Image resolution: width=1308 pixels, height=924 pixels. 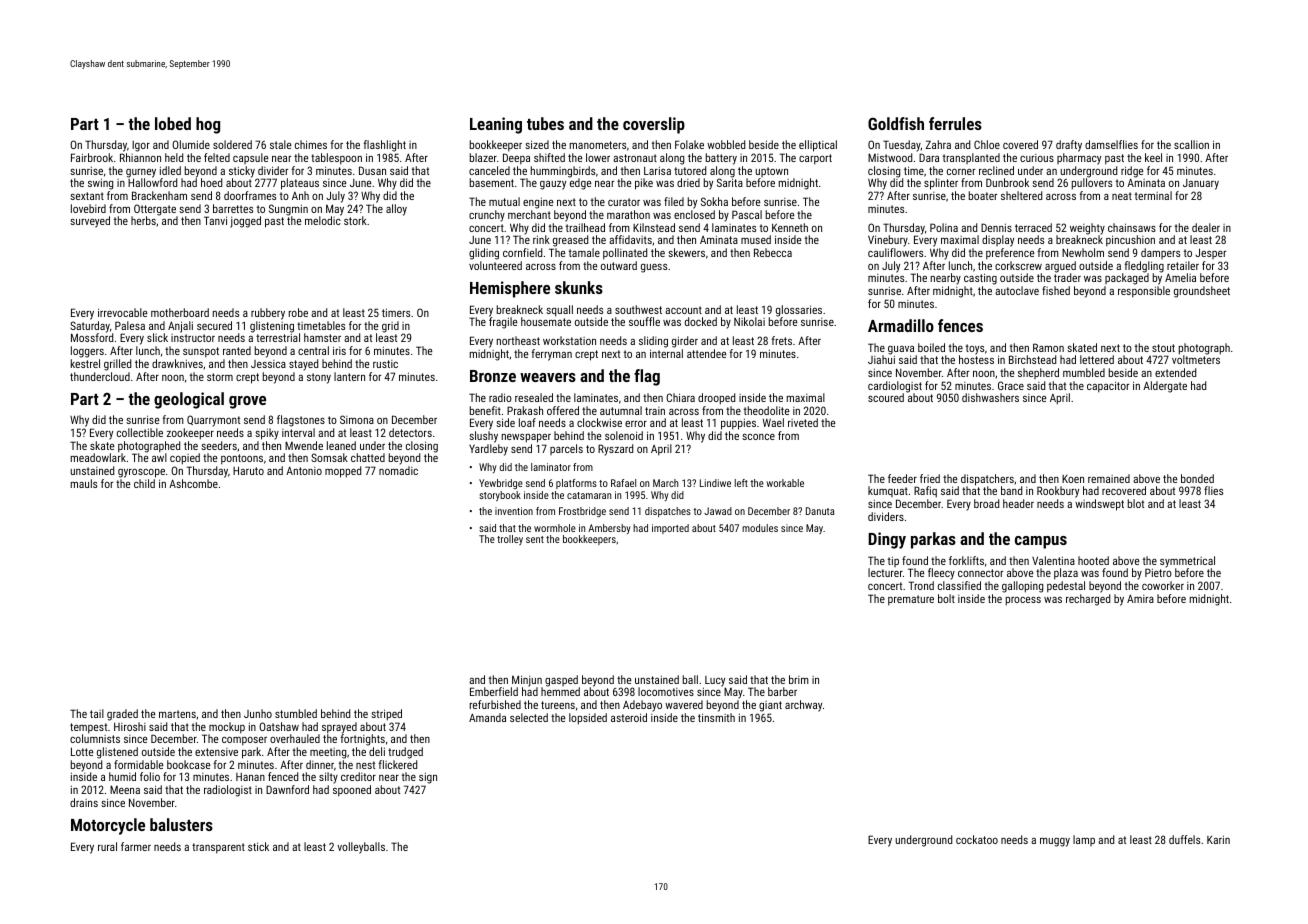 What do you see at coordinates (638, 309) in the screenshot?
I see `southwest` at bounding box center [638, 309].
